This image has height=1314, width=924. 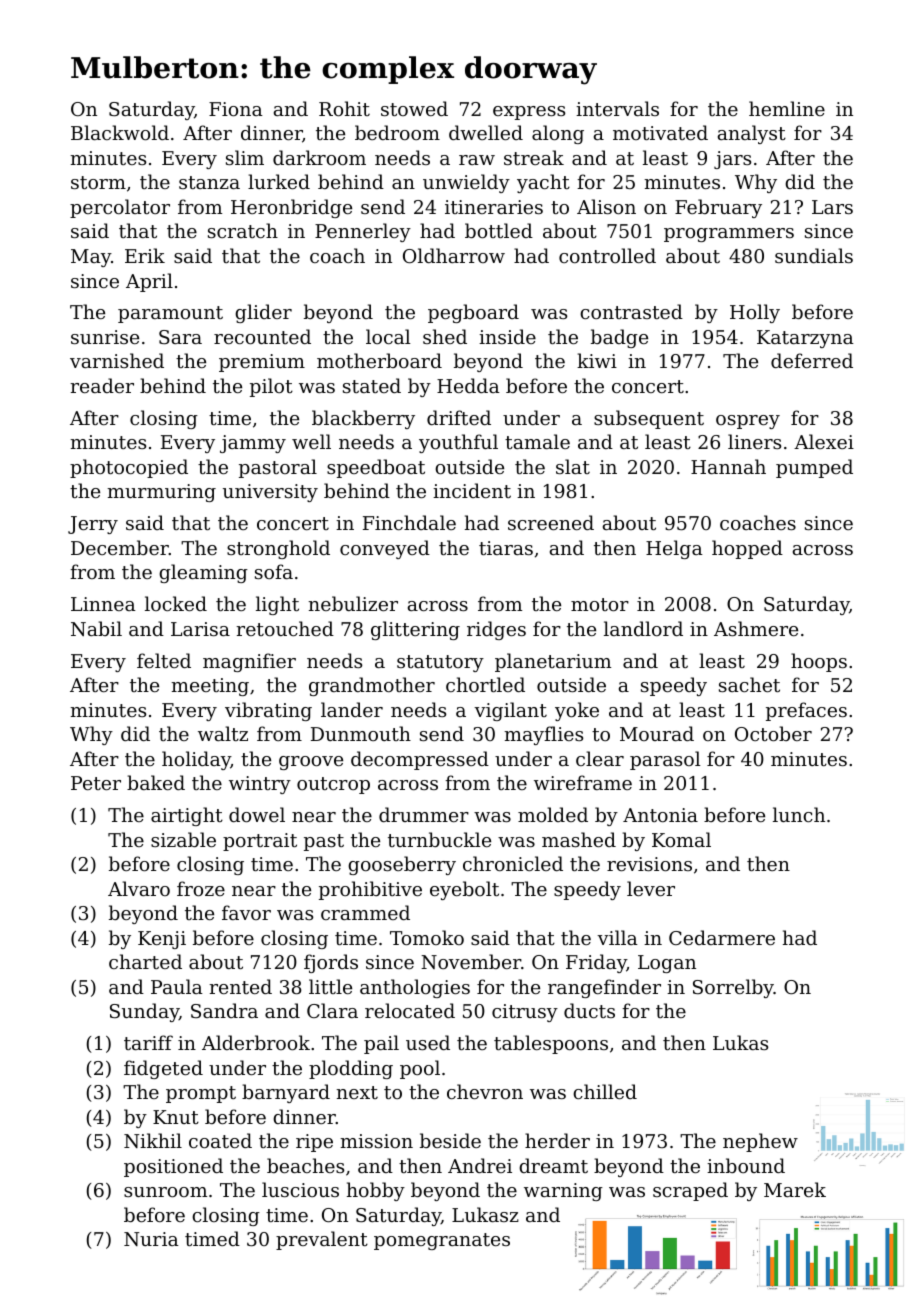 What do you see at coordinates (93, 525) in the image?
I see `Jerry` at bounding box center [93, 525].
